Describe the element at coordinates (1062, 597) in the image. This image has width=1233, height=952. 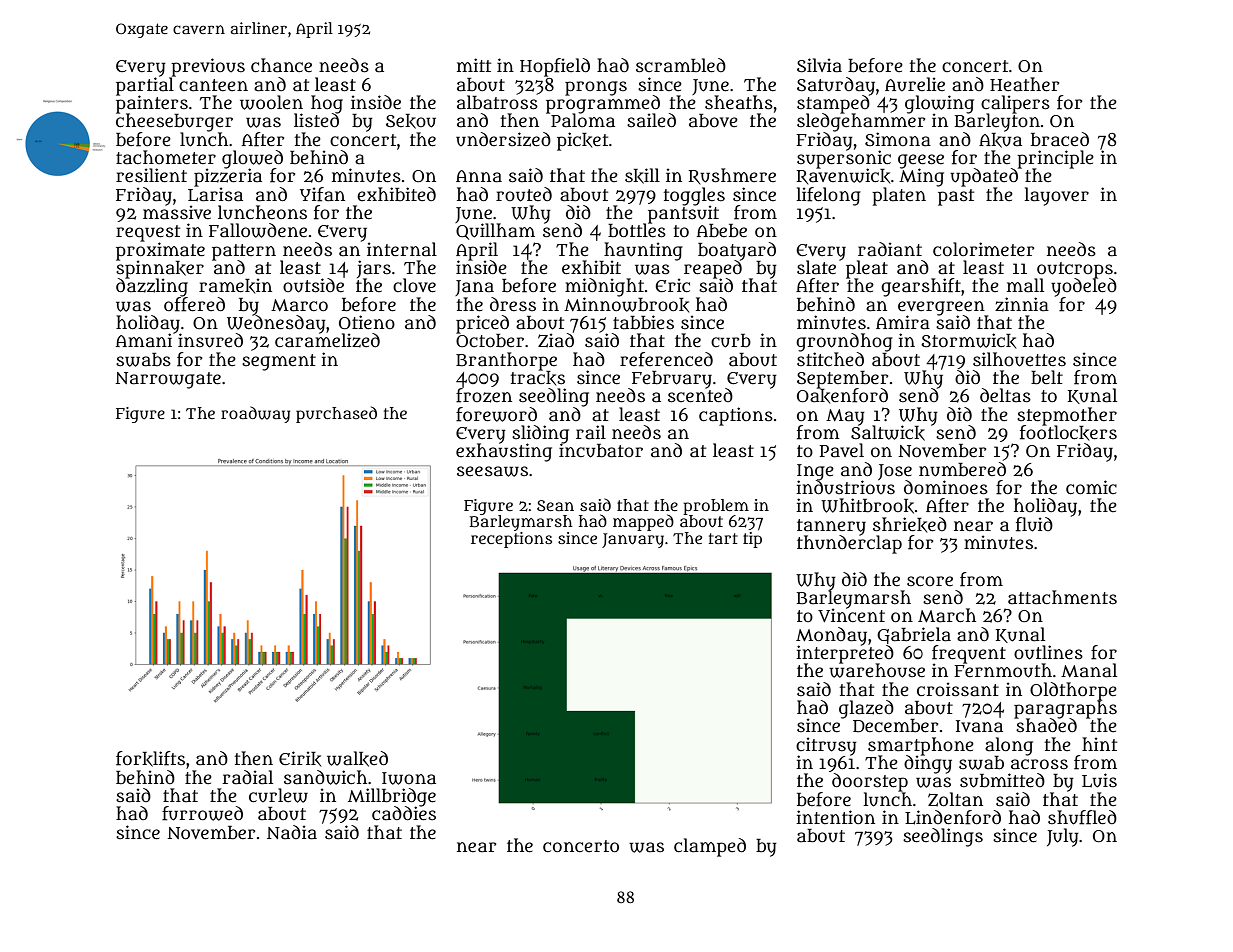
I see `attachments` at that location.
